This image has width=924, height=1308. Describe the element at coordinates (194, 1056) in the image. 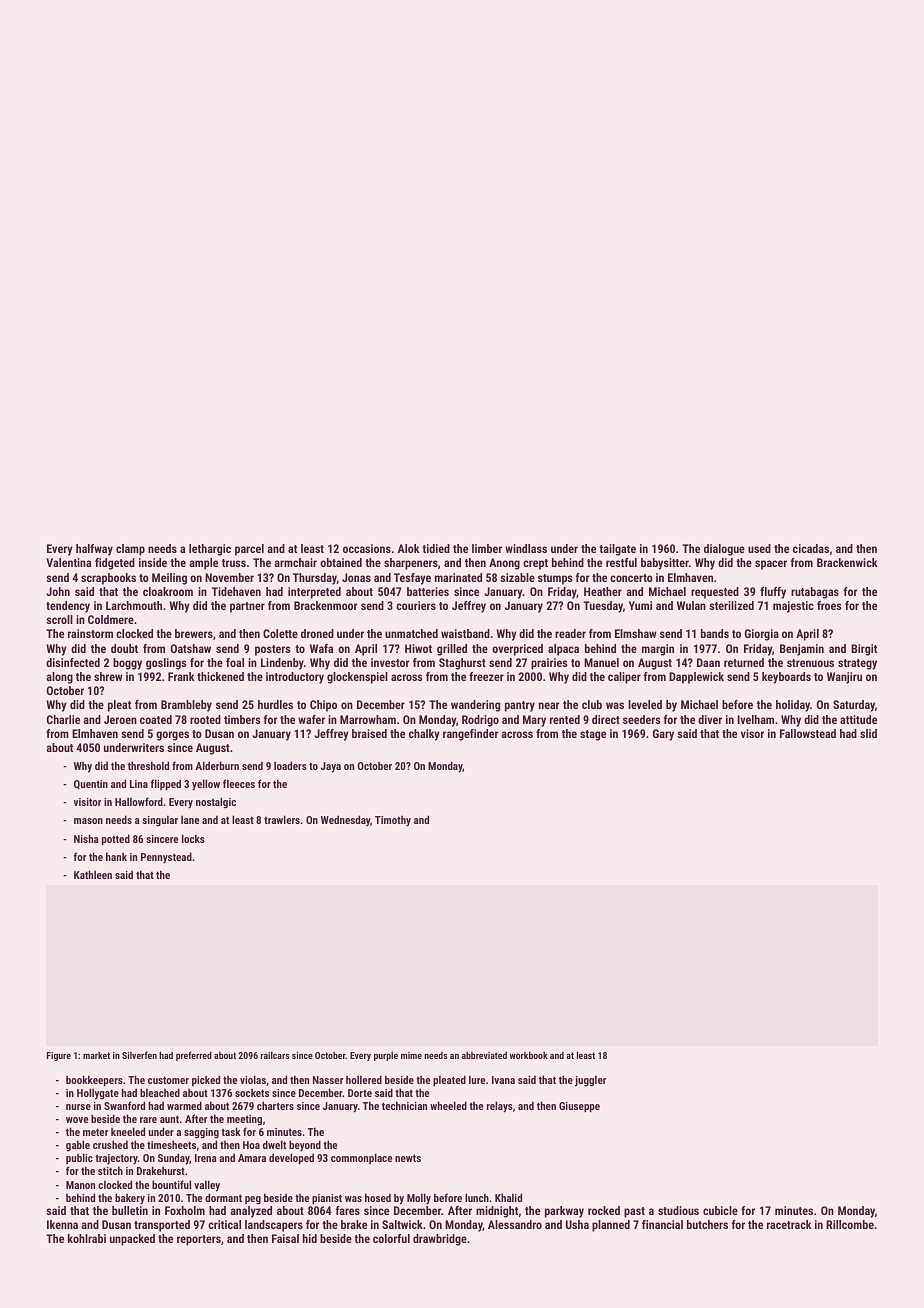

I see `preferred` at that location.
